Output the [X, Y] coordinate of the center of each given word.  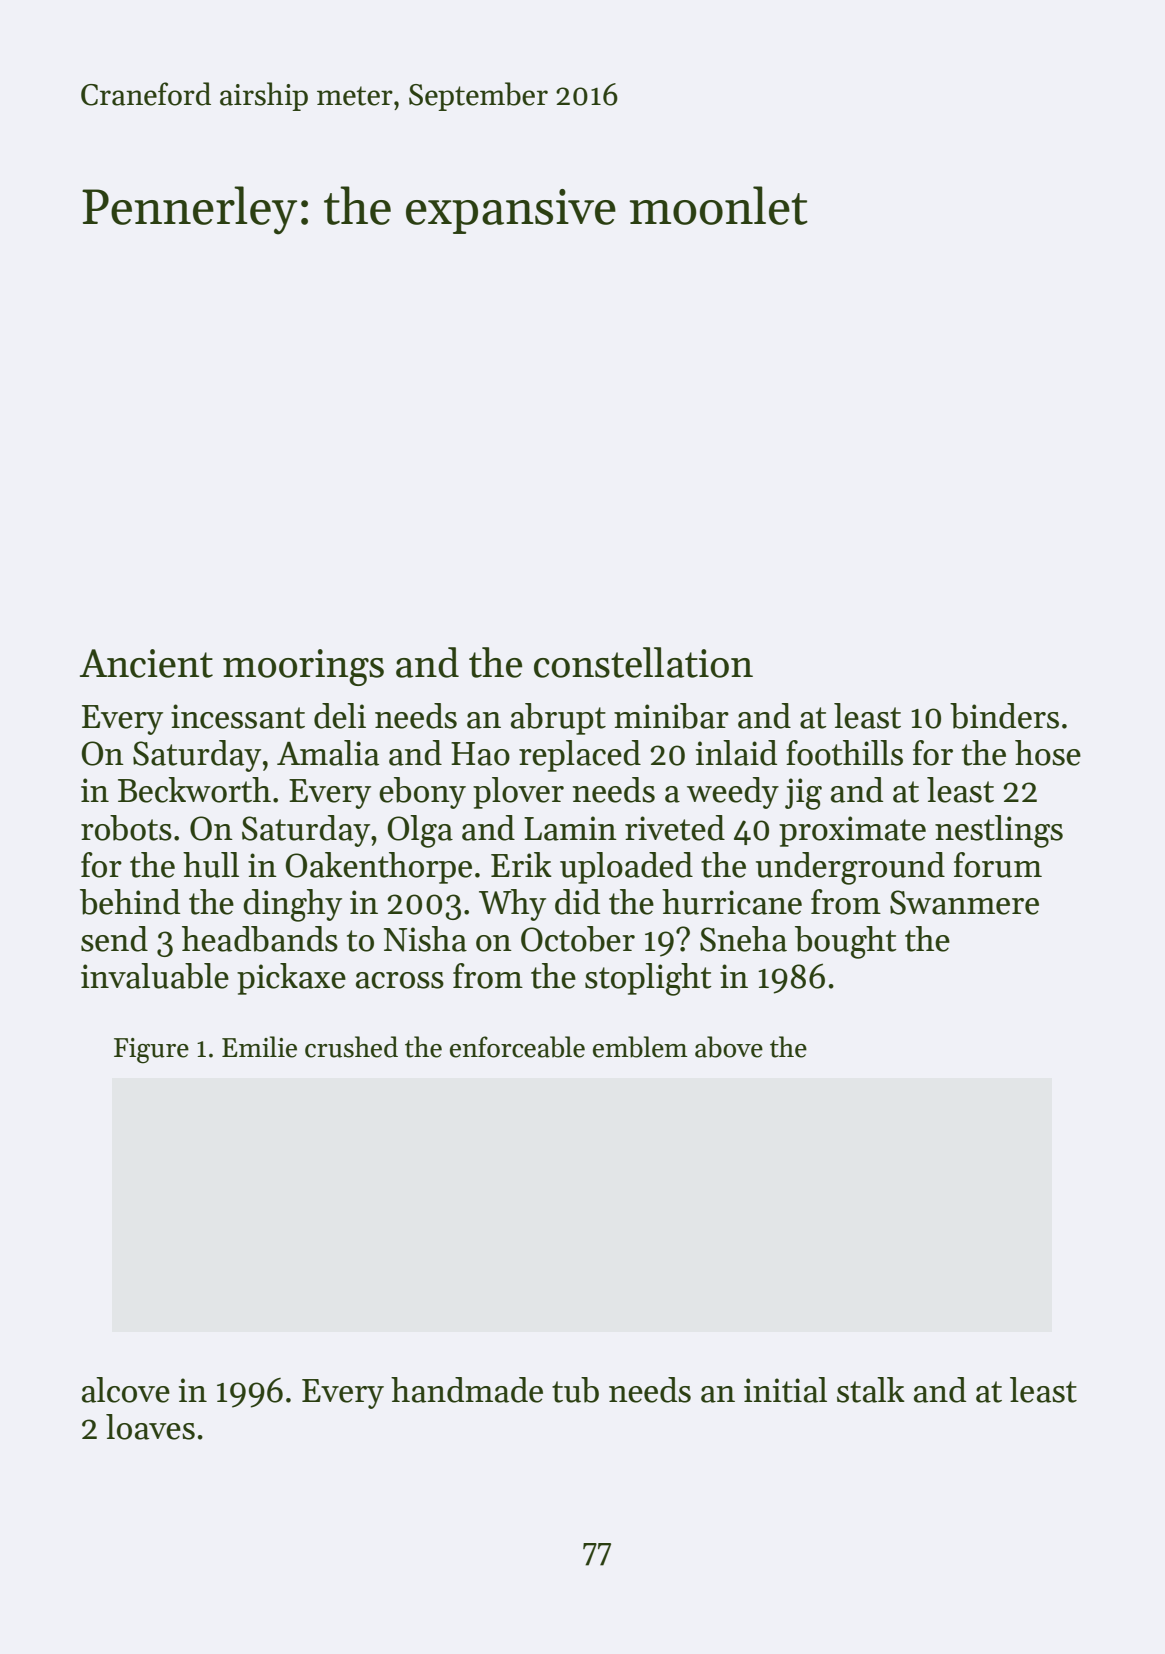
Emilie [259, 1047]
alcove [126, 1390]
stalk [871, 1390]
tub [575, 1390]
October [578, 939]
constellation [643, 662]
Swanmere [964, 902]
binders [1004, 716]
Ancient [146, 663]
